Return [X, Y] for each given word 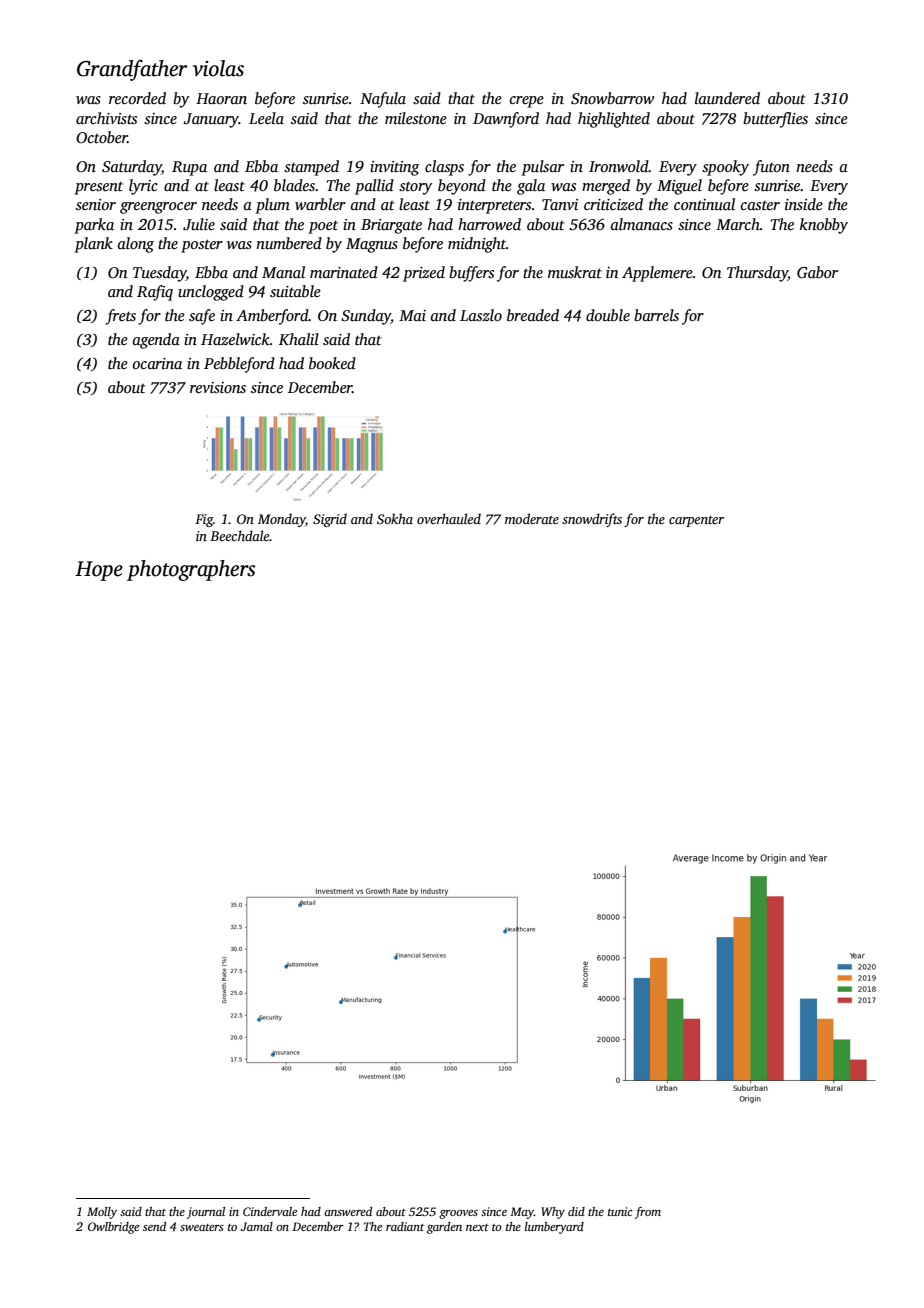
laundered [727, 98]
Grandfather [132, 70]
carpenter [696, 521]
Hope [99, 571]
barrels [656, 315]
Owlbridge [113, 1228]
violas [218, 68]
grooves [458, 1214]
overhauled [449, 518]
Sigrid [330, 520]
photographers [191, 570]
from [648, 1212]
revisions [218, 388]
